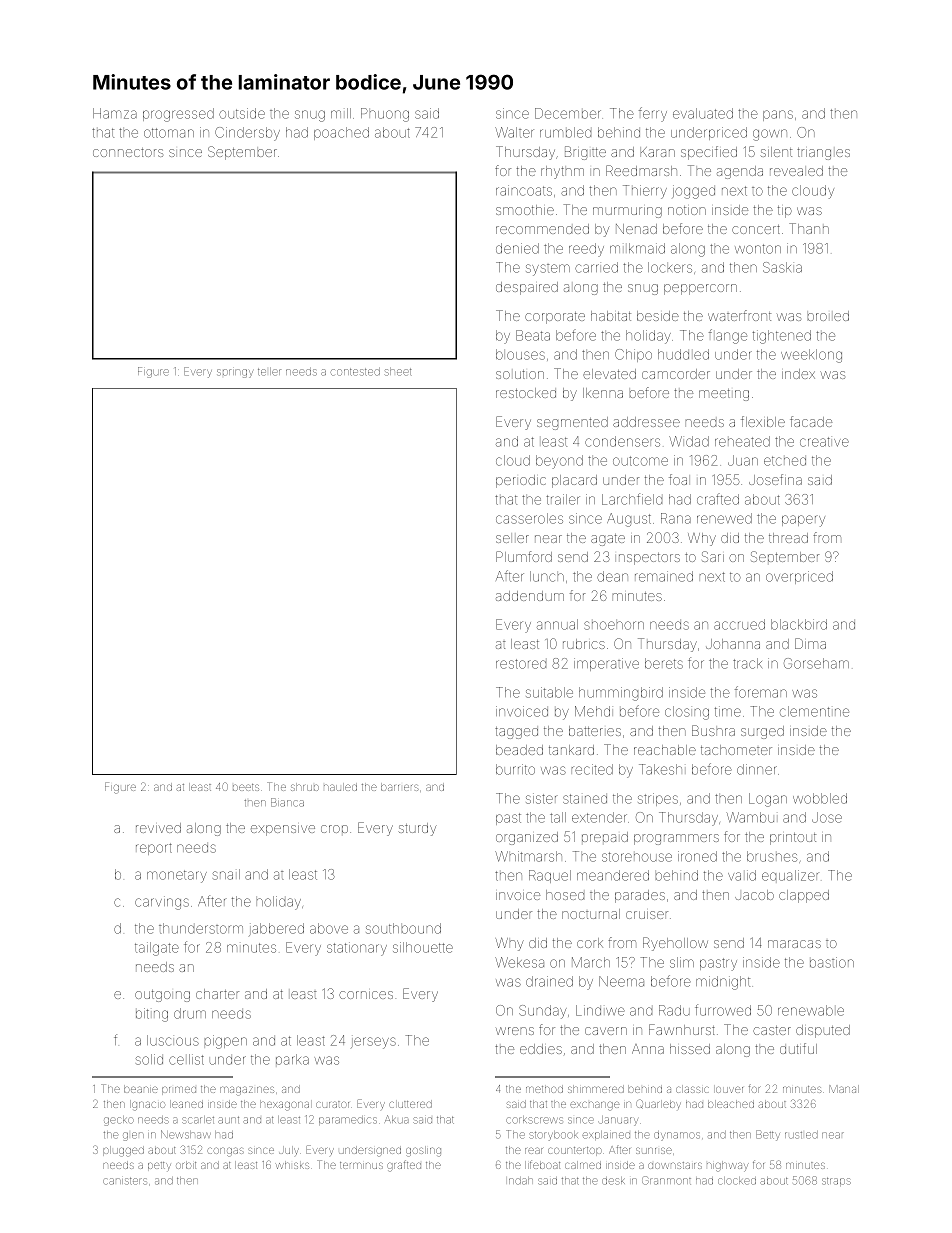 The width and height of the image is (952, 1233). I want to click on Thanh, so click(809, 228).
